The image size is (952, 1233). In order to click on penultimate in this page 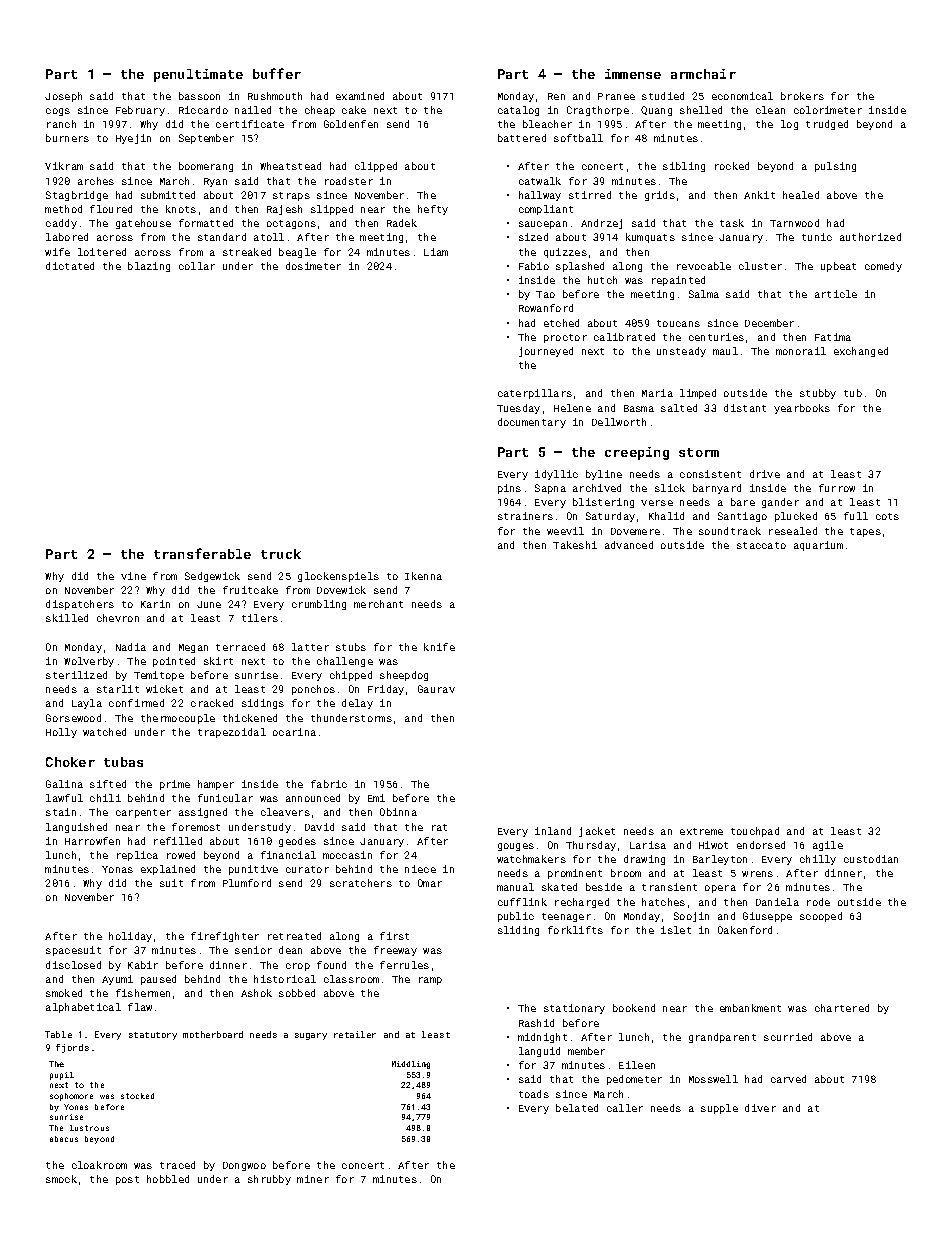, I will do `click(198, 75)`.
